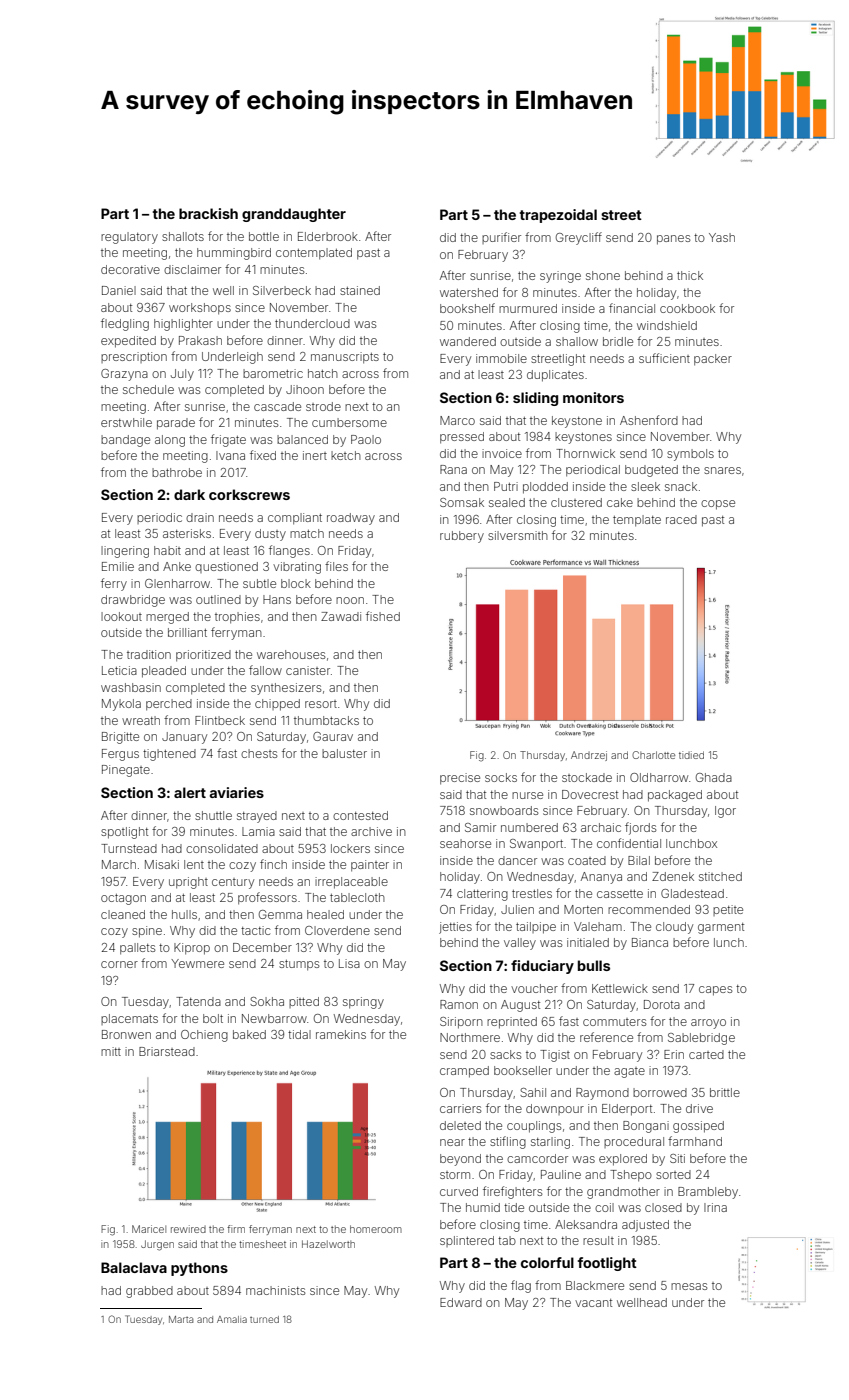  Describe the element at coordinates (725, 1092) in the screenshot. I see `brittle` at that location.
